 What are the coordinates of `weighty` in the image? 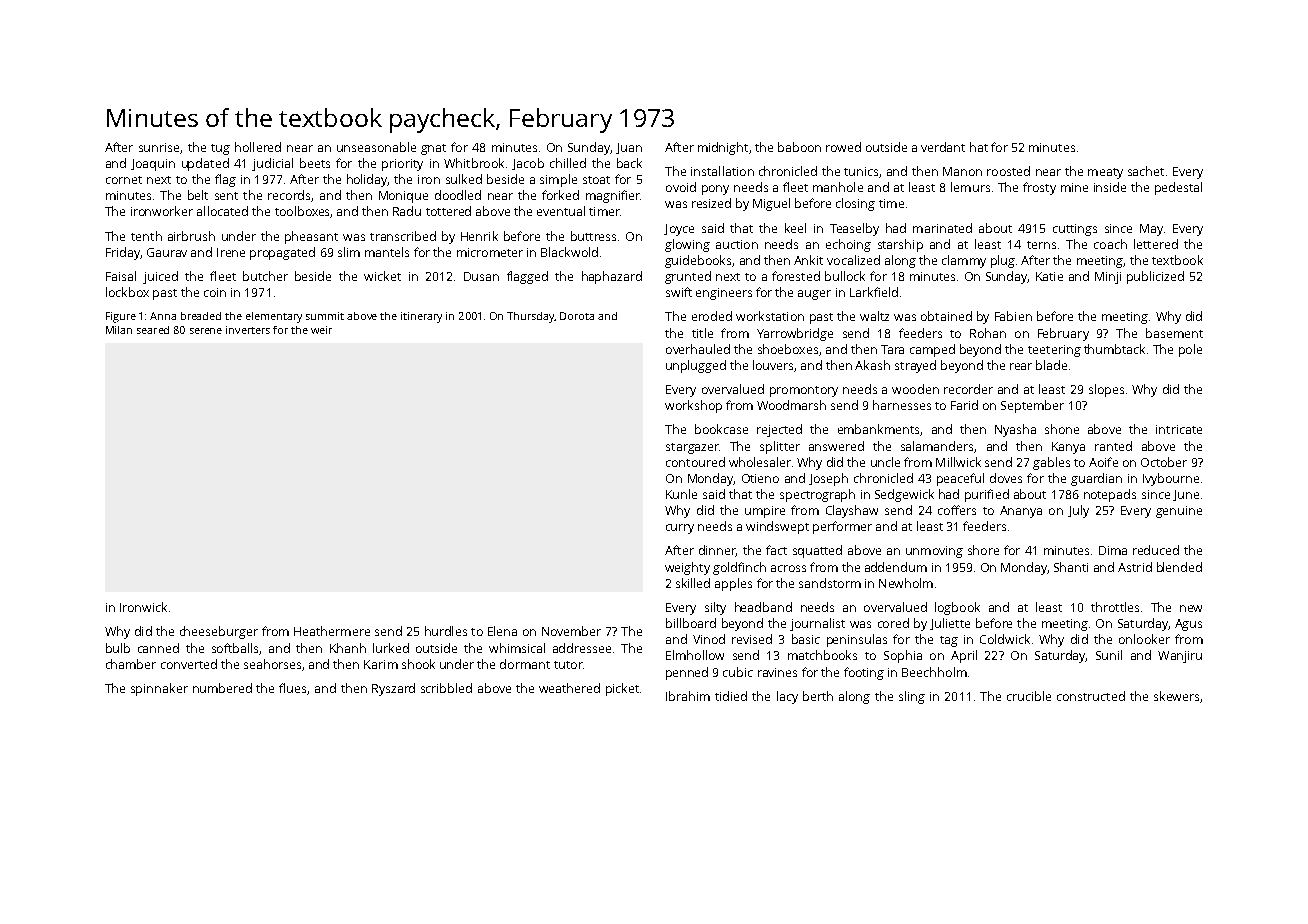 It's located at (687, 568).
